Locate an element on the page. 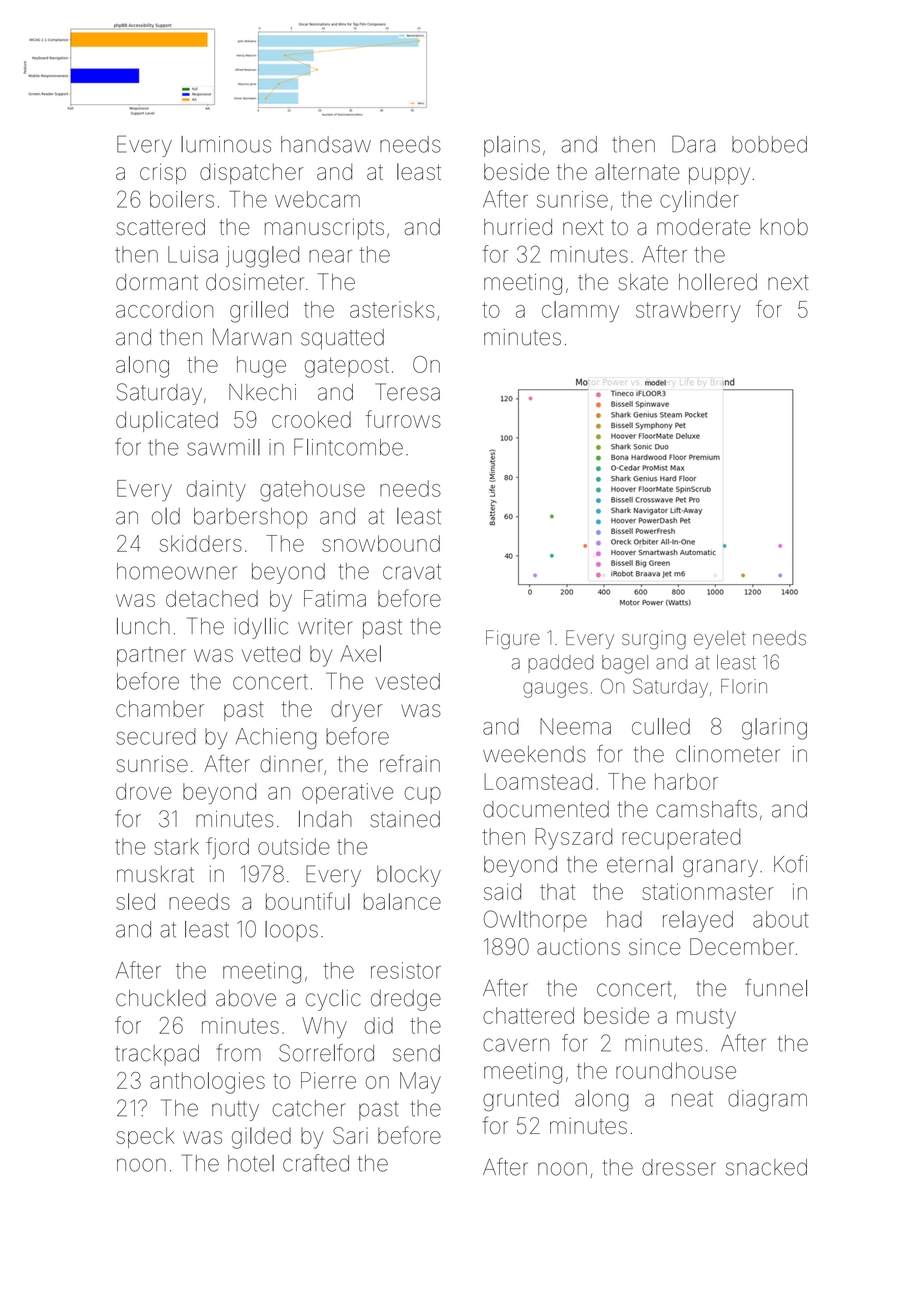  Ryszard is located at coordinates (573, 839).
